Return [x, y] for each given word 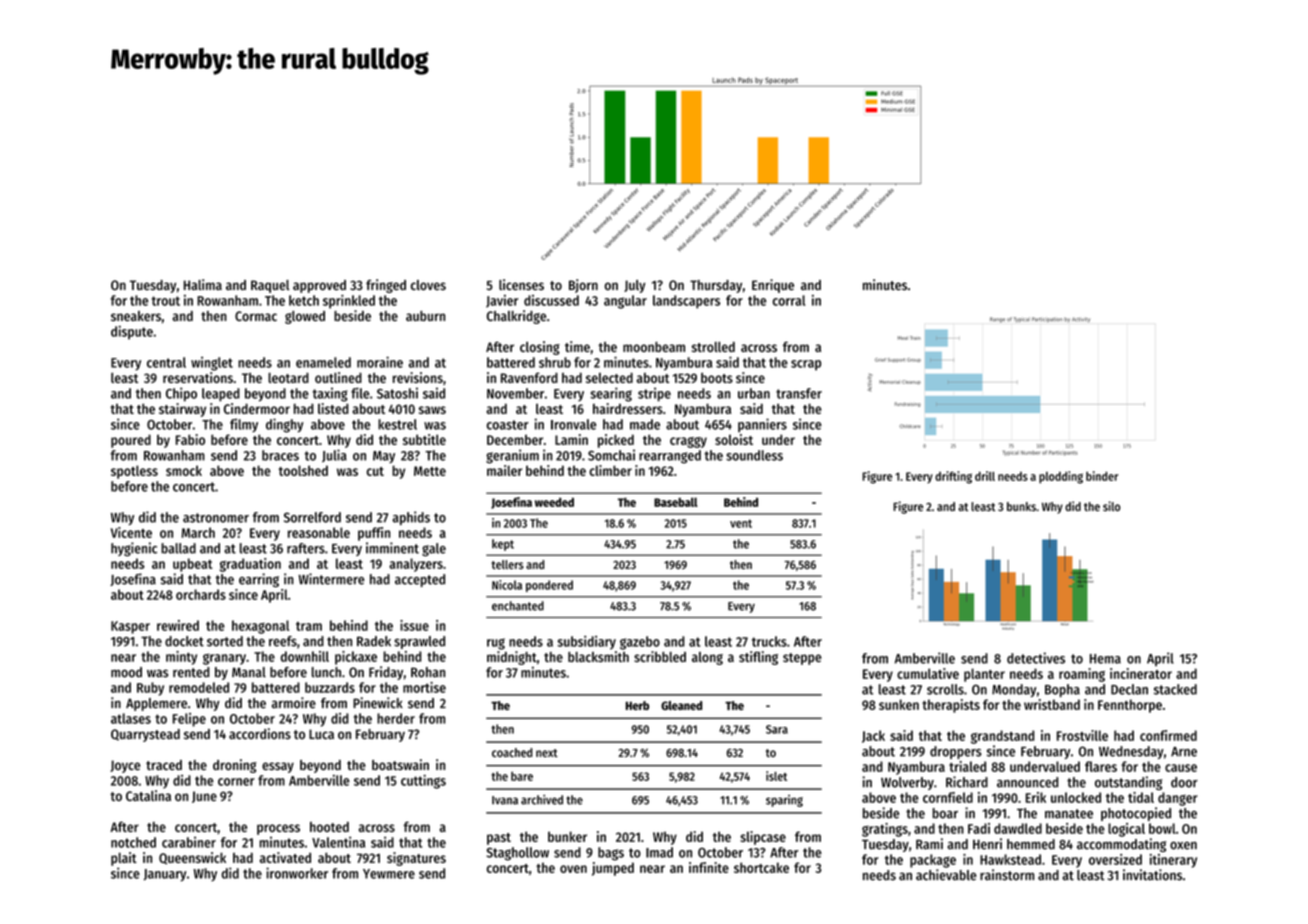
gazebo [640, 643]
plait [124, 859]
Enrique [773, 286]
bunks [1021, 506]
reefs [283, 641]
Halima [203, 284]
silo [1111, 506]
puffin [374, 534]
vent [741, 523]
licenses [521, 285]
